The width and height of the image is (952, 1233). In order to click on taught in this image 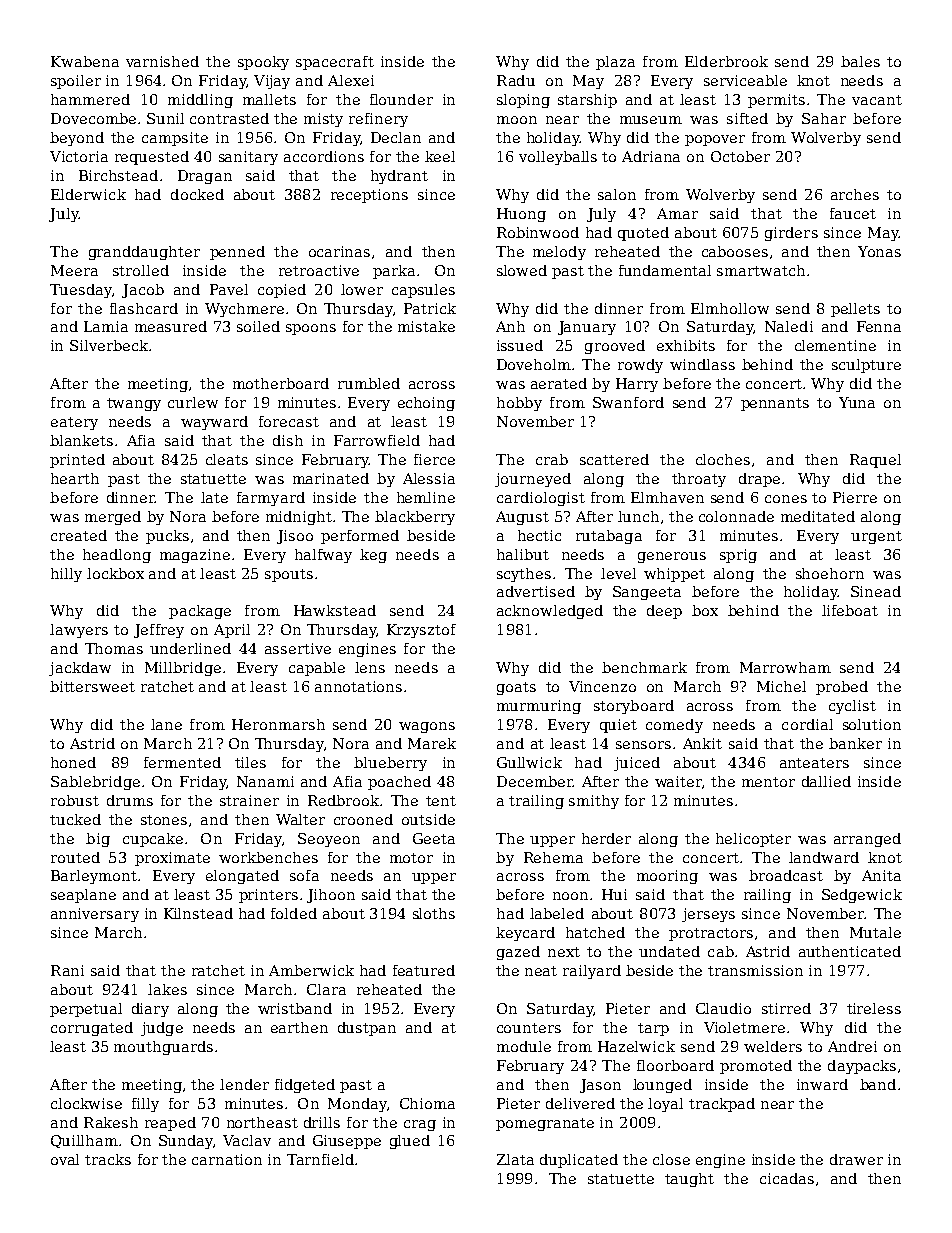, I will do `click(689, 1180)`.
